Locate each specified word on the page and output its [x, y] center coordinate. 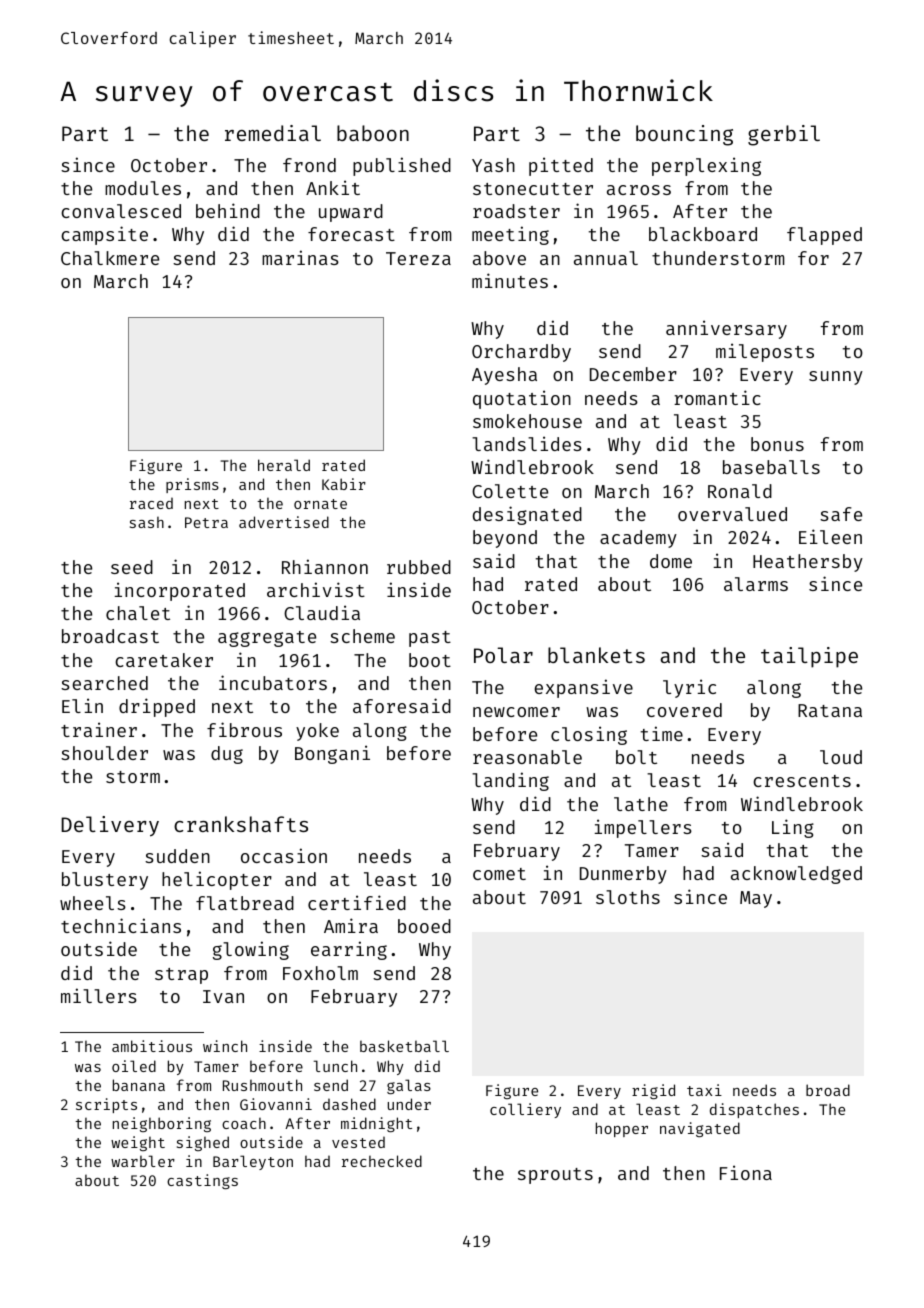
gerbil [784, 135]
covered [684, 710]
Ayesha [504, 376]
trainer [99, 729]
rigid [653, 1091]
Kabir [344, 484]
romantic [717, 397]
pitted [561, 166]
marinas [300, 257]
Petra [206, 522]
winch [225, 1046]
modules [143, 188]
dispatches [754, 1110]
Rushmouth [262, 1085]
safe [841, 514]
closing [589, 735]
